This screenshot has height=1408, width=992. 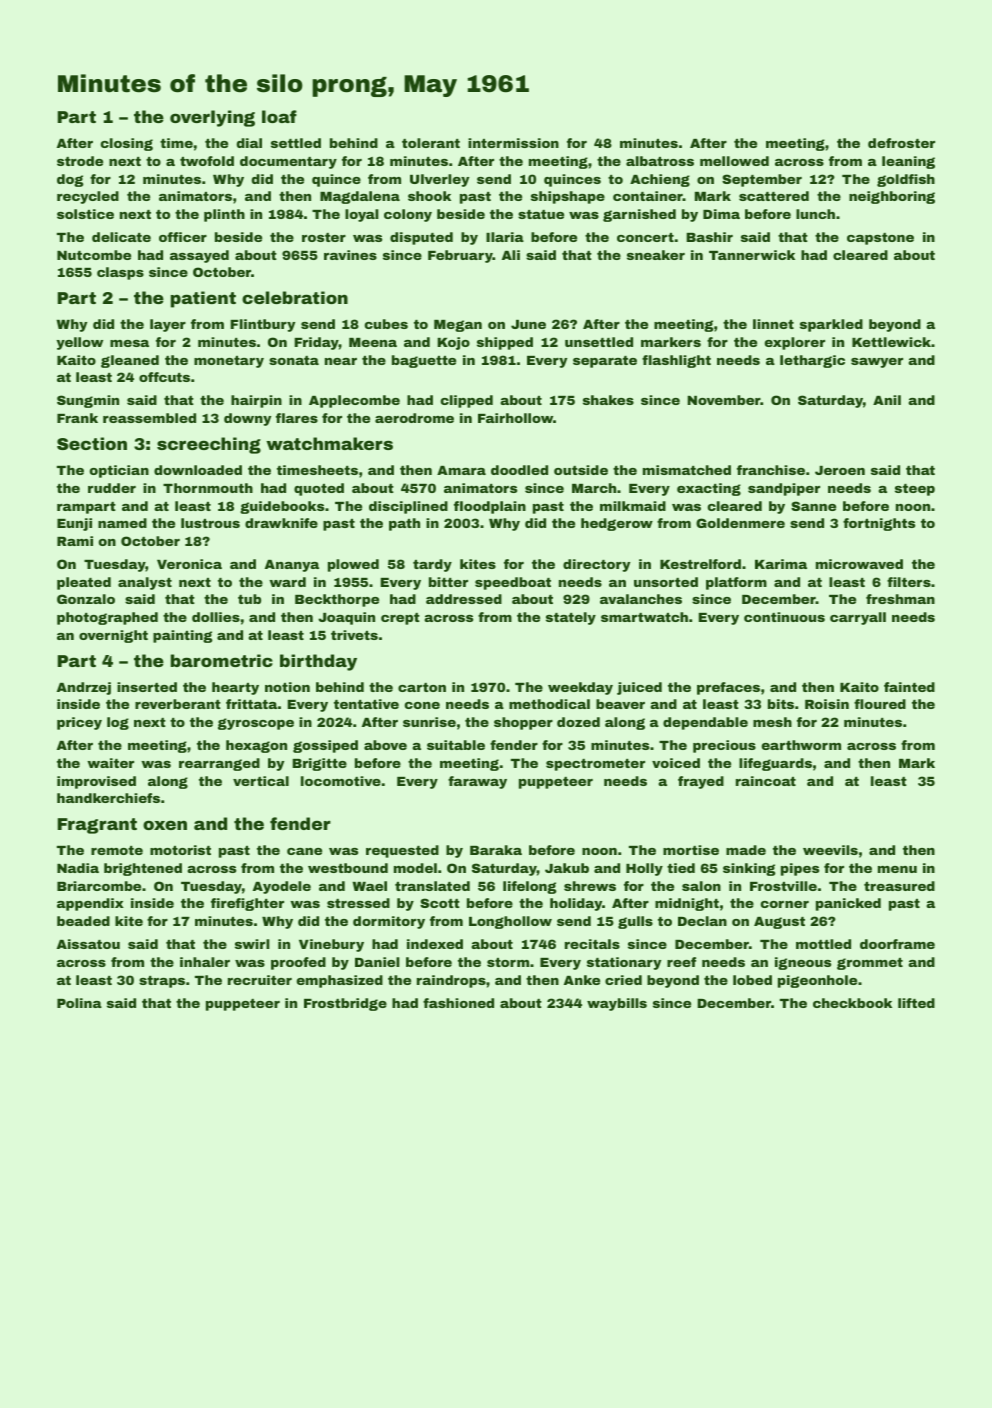 What do you see at coordinates (345, 1004) in the screenshot?
I see `Frostbridge` at bounding box center [345, 1004].
